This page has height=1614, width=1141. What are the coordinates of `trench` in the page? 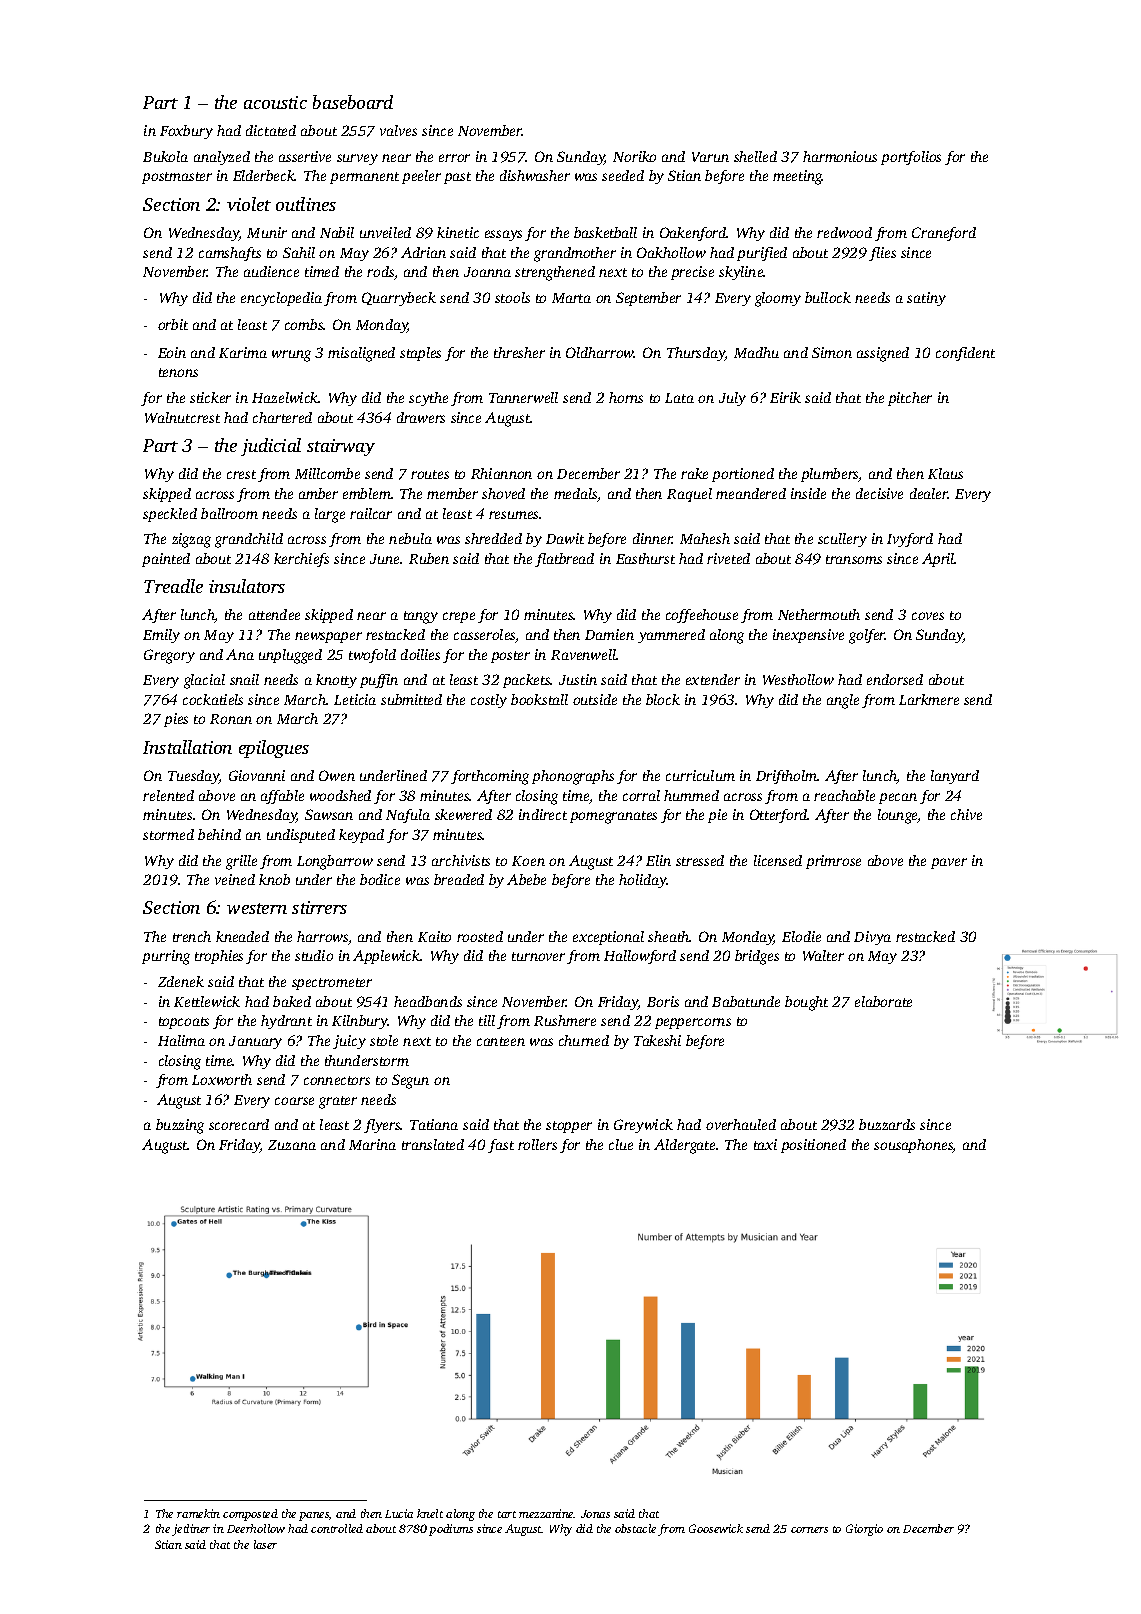 It's located at (192, 936).
